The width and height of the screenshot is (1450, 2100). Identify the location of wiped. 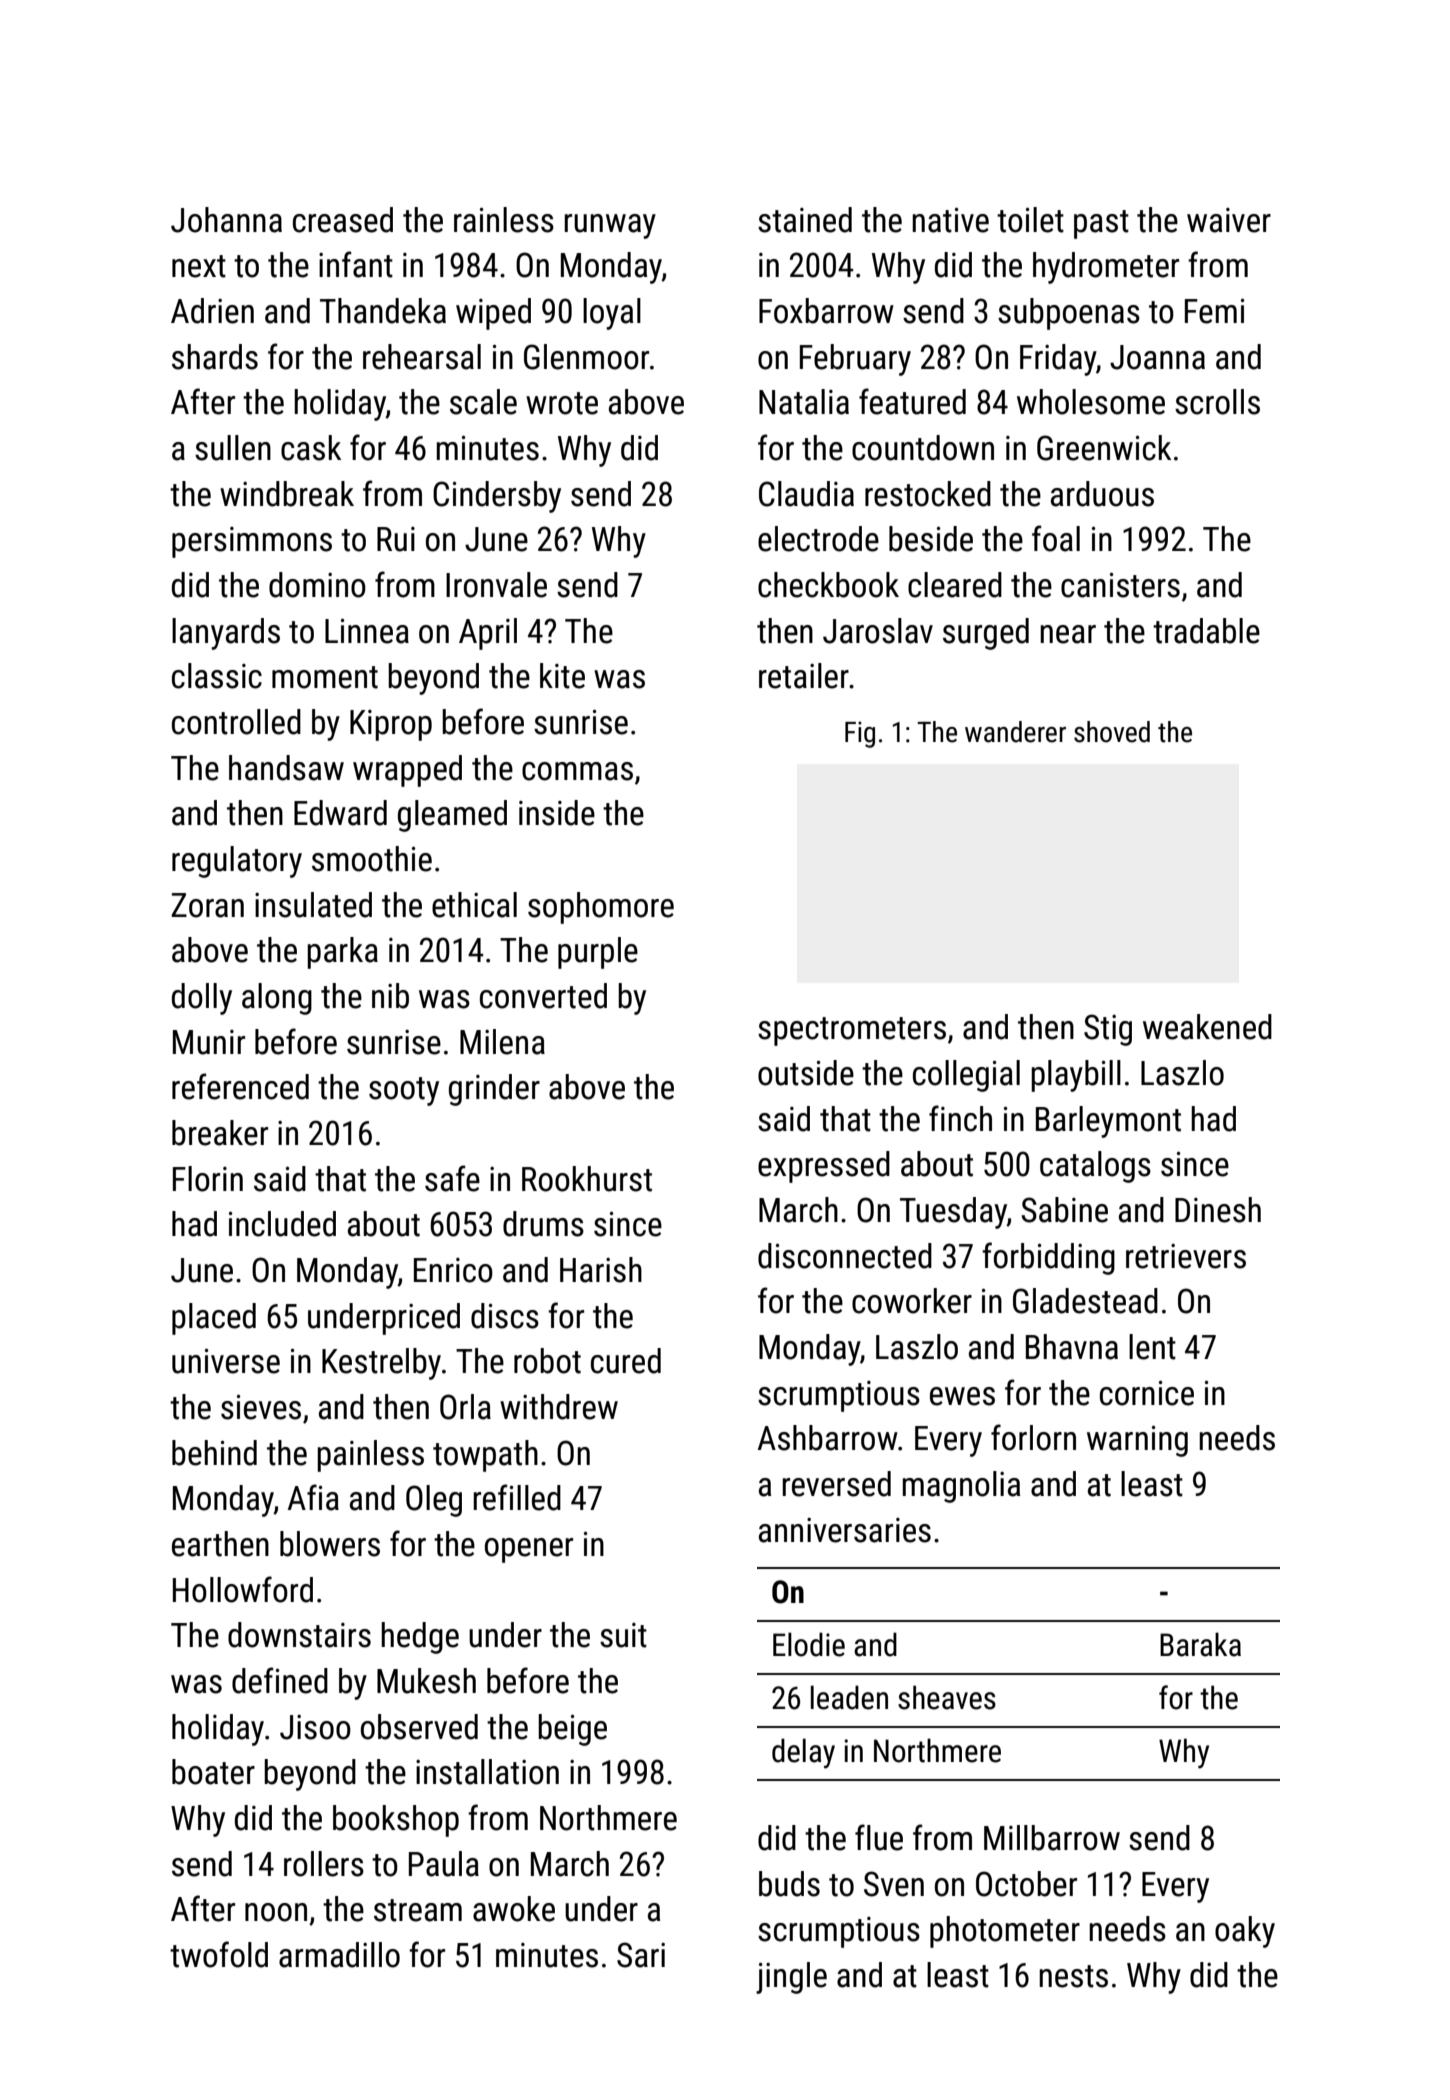
(493, 314).
